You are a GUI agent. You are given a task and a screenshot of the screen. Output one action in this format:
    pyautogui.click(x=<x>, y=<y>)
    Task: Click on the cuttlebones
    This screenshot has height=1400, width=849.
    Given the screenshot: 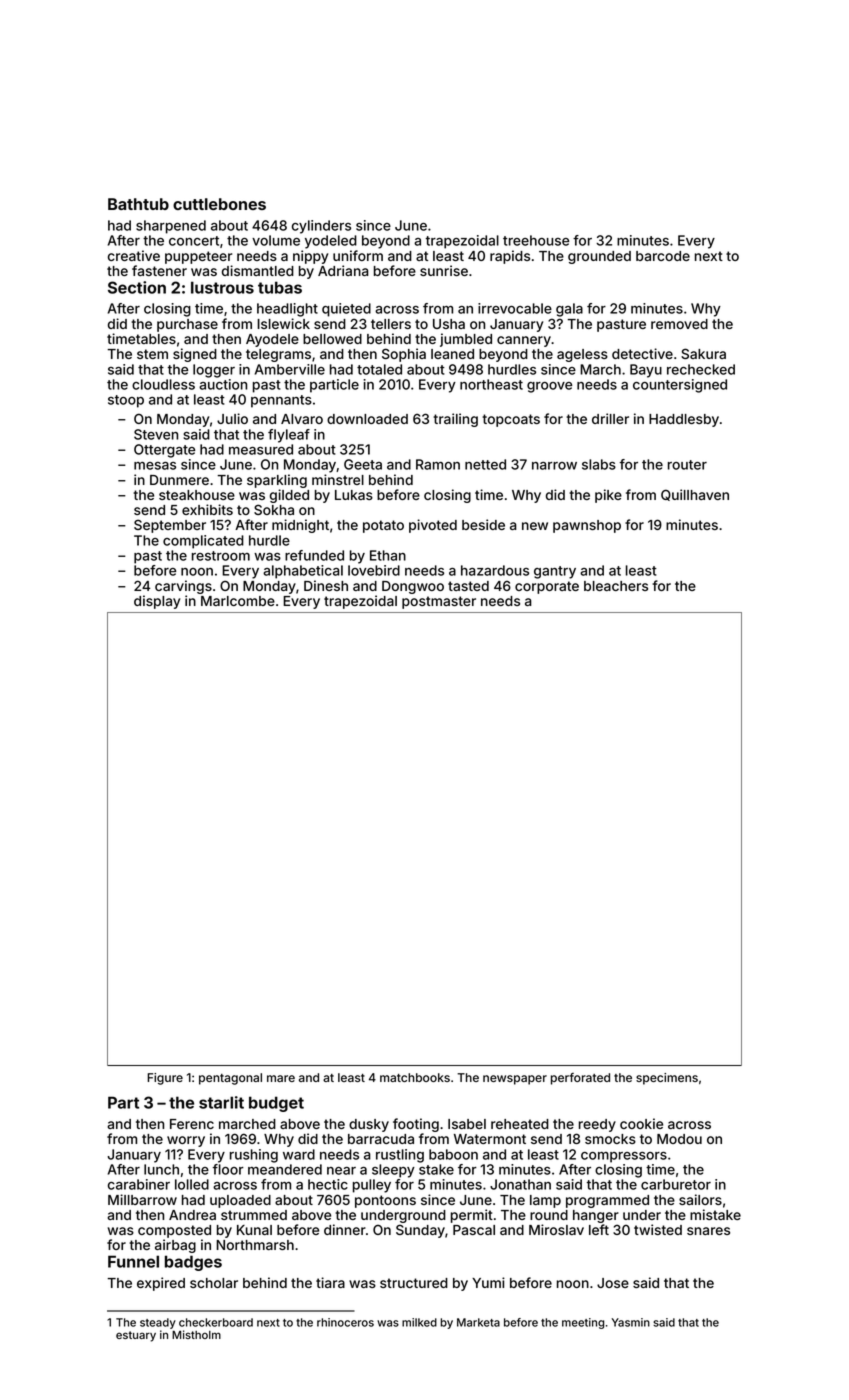 What is the action you would take?
    pyautogui.click(x=219, y=204)
